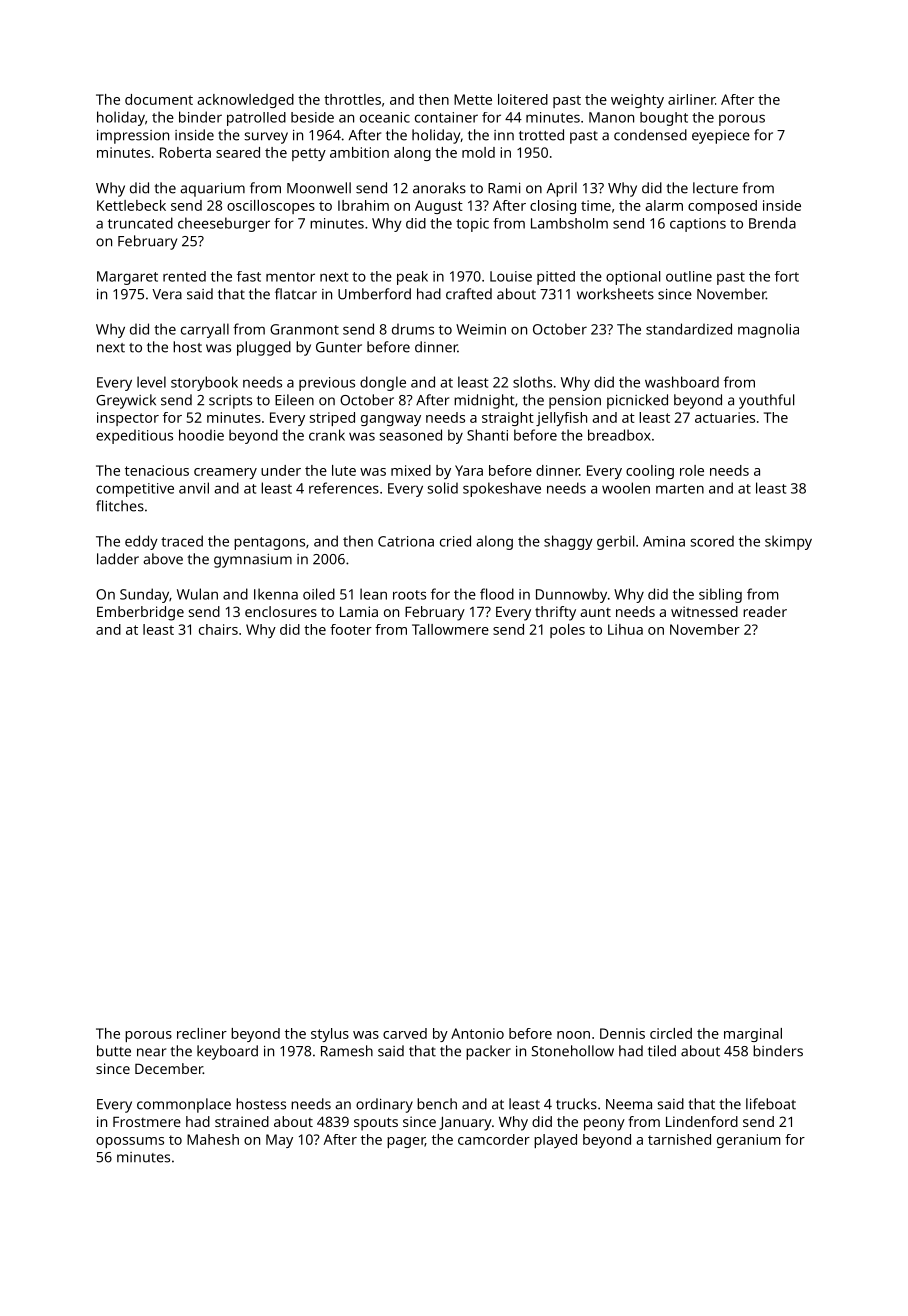 This image has width=908, height=1316. What do you see at coordinates (765, 611) in the image?
I see `reader` at bounding box center [765, 611].
